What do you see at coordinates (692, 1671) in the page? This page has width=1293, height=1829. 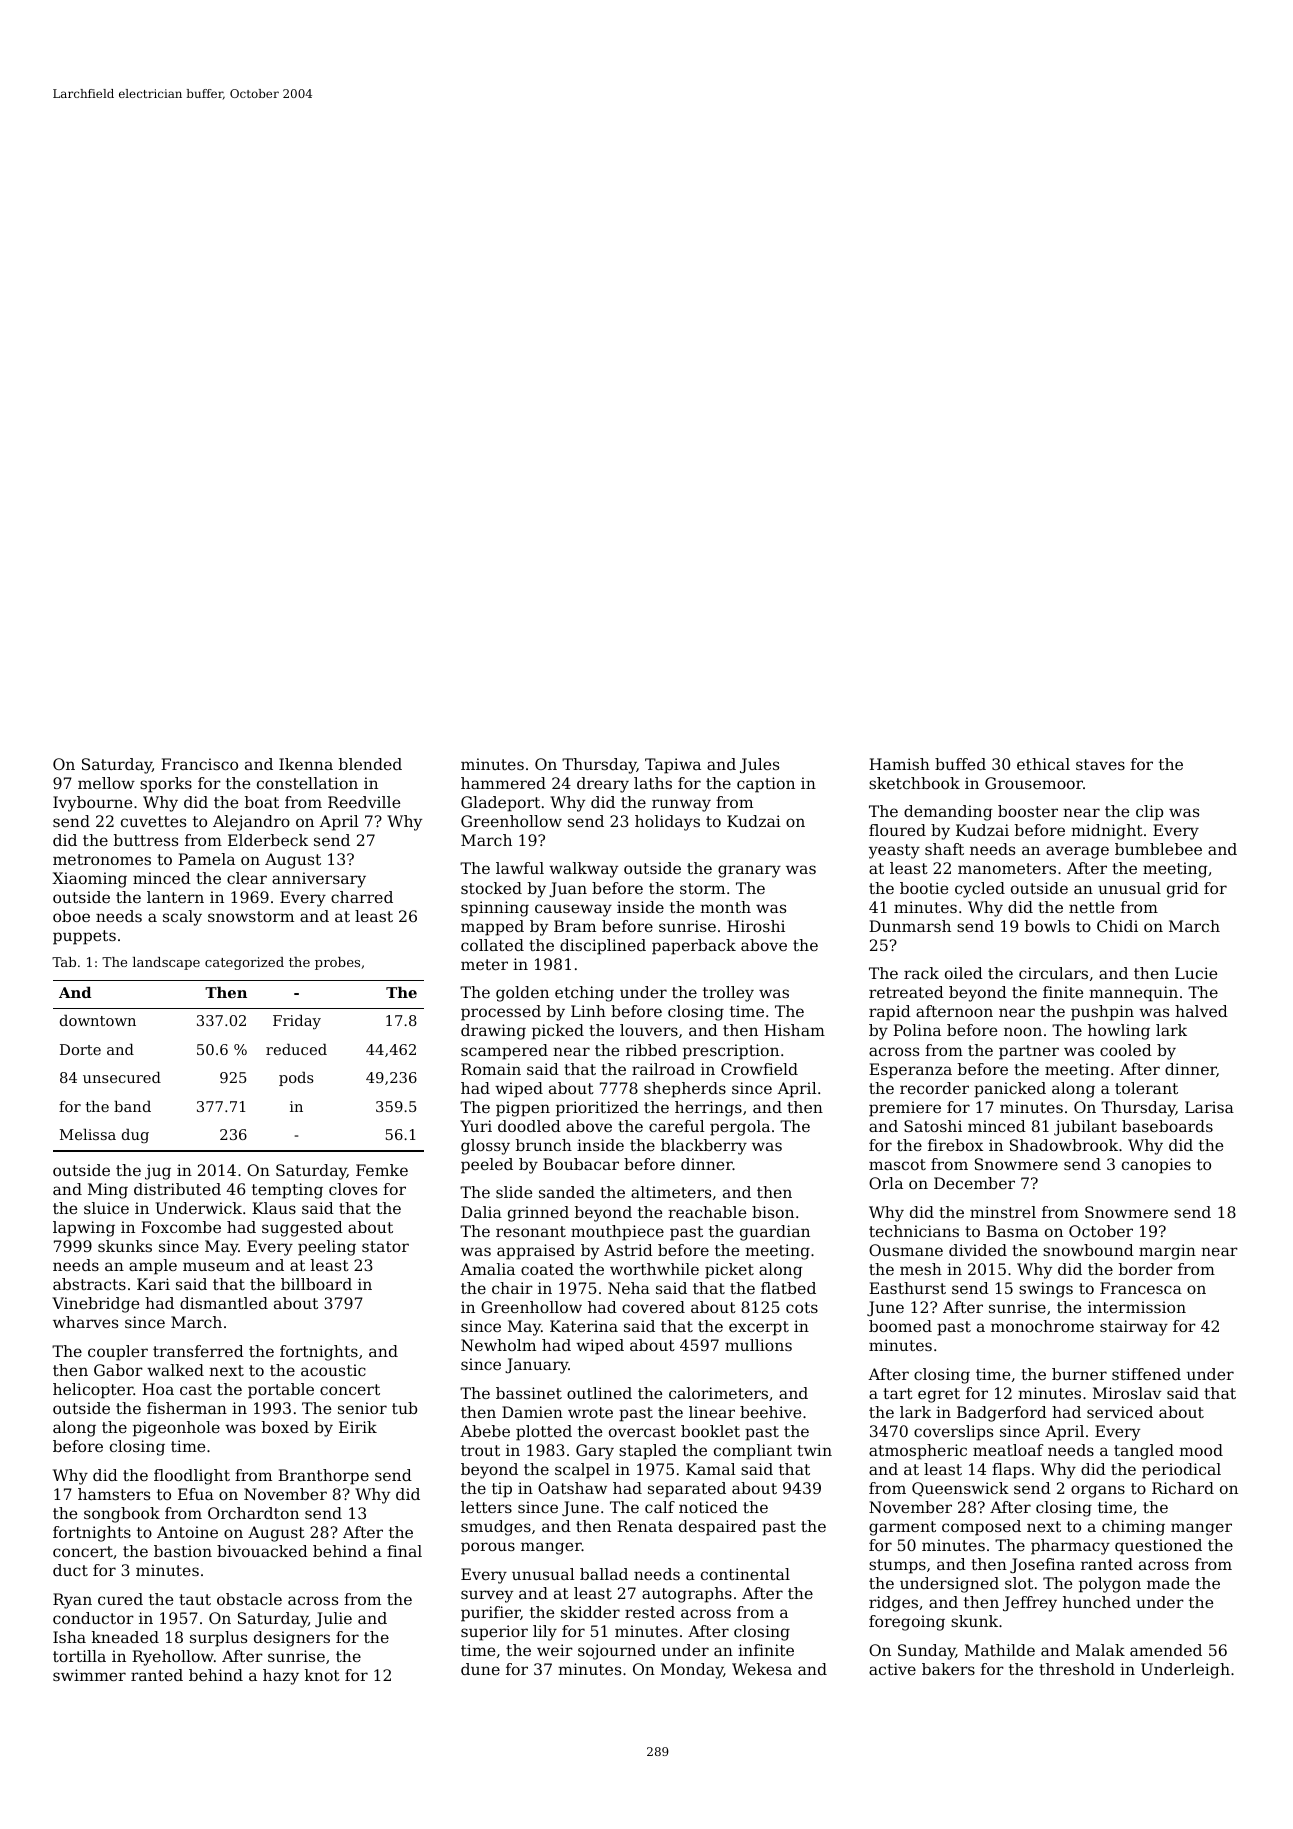 I see `Monday` at bounding box center [692, 1671].
